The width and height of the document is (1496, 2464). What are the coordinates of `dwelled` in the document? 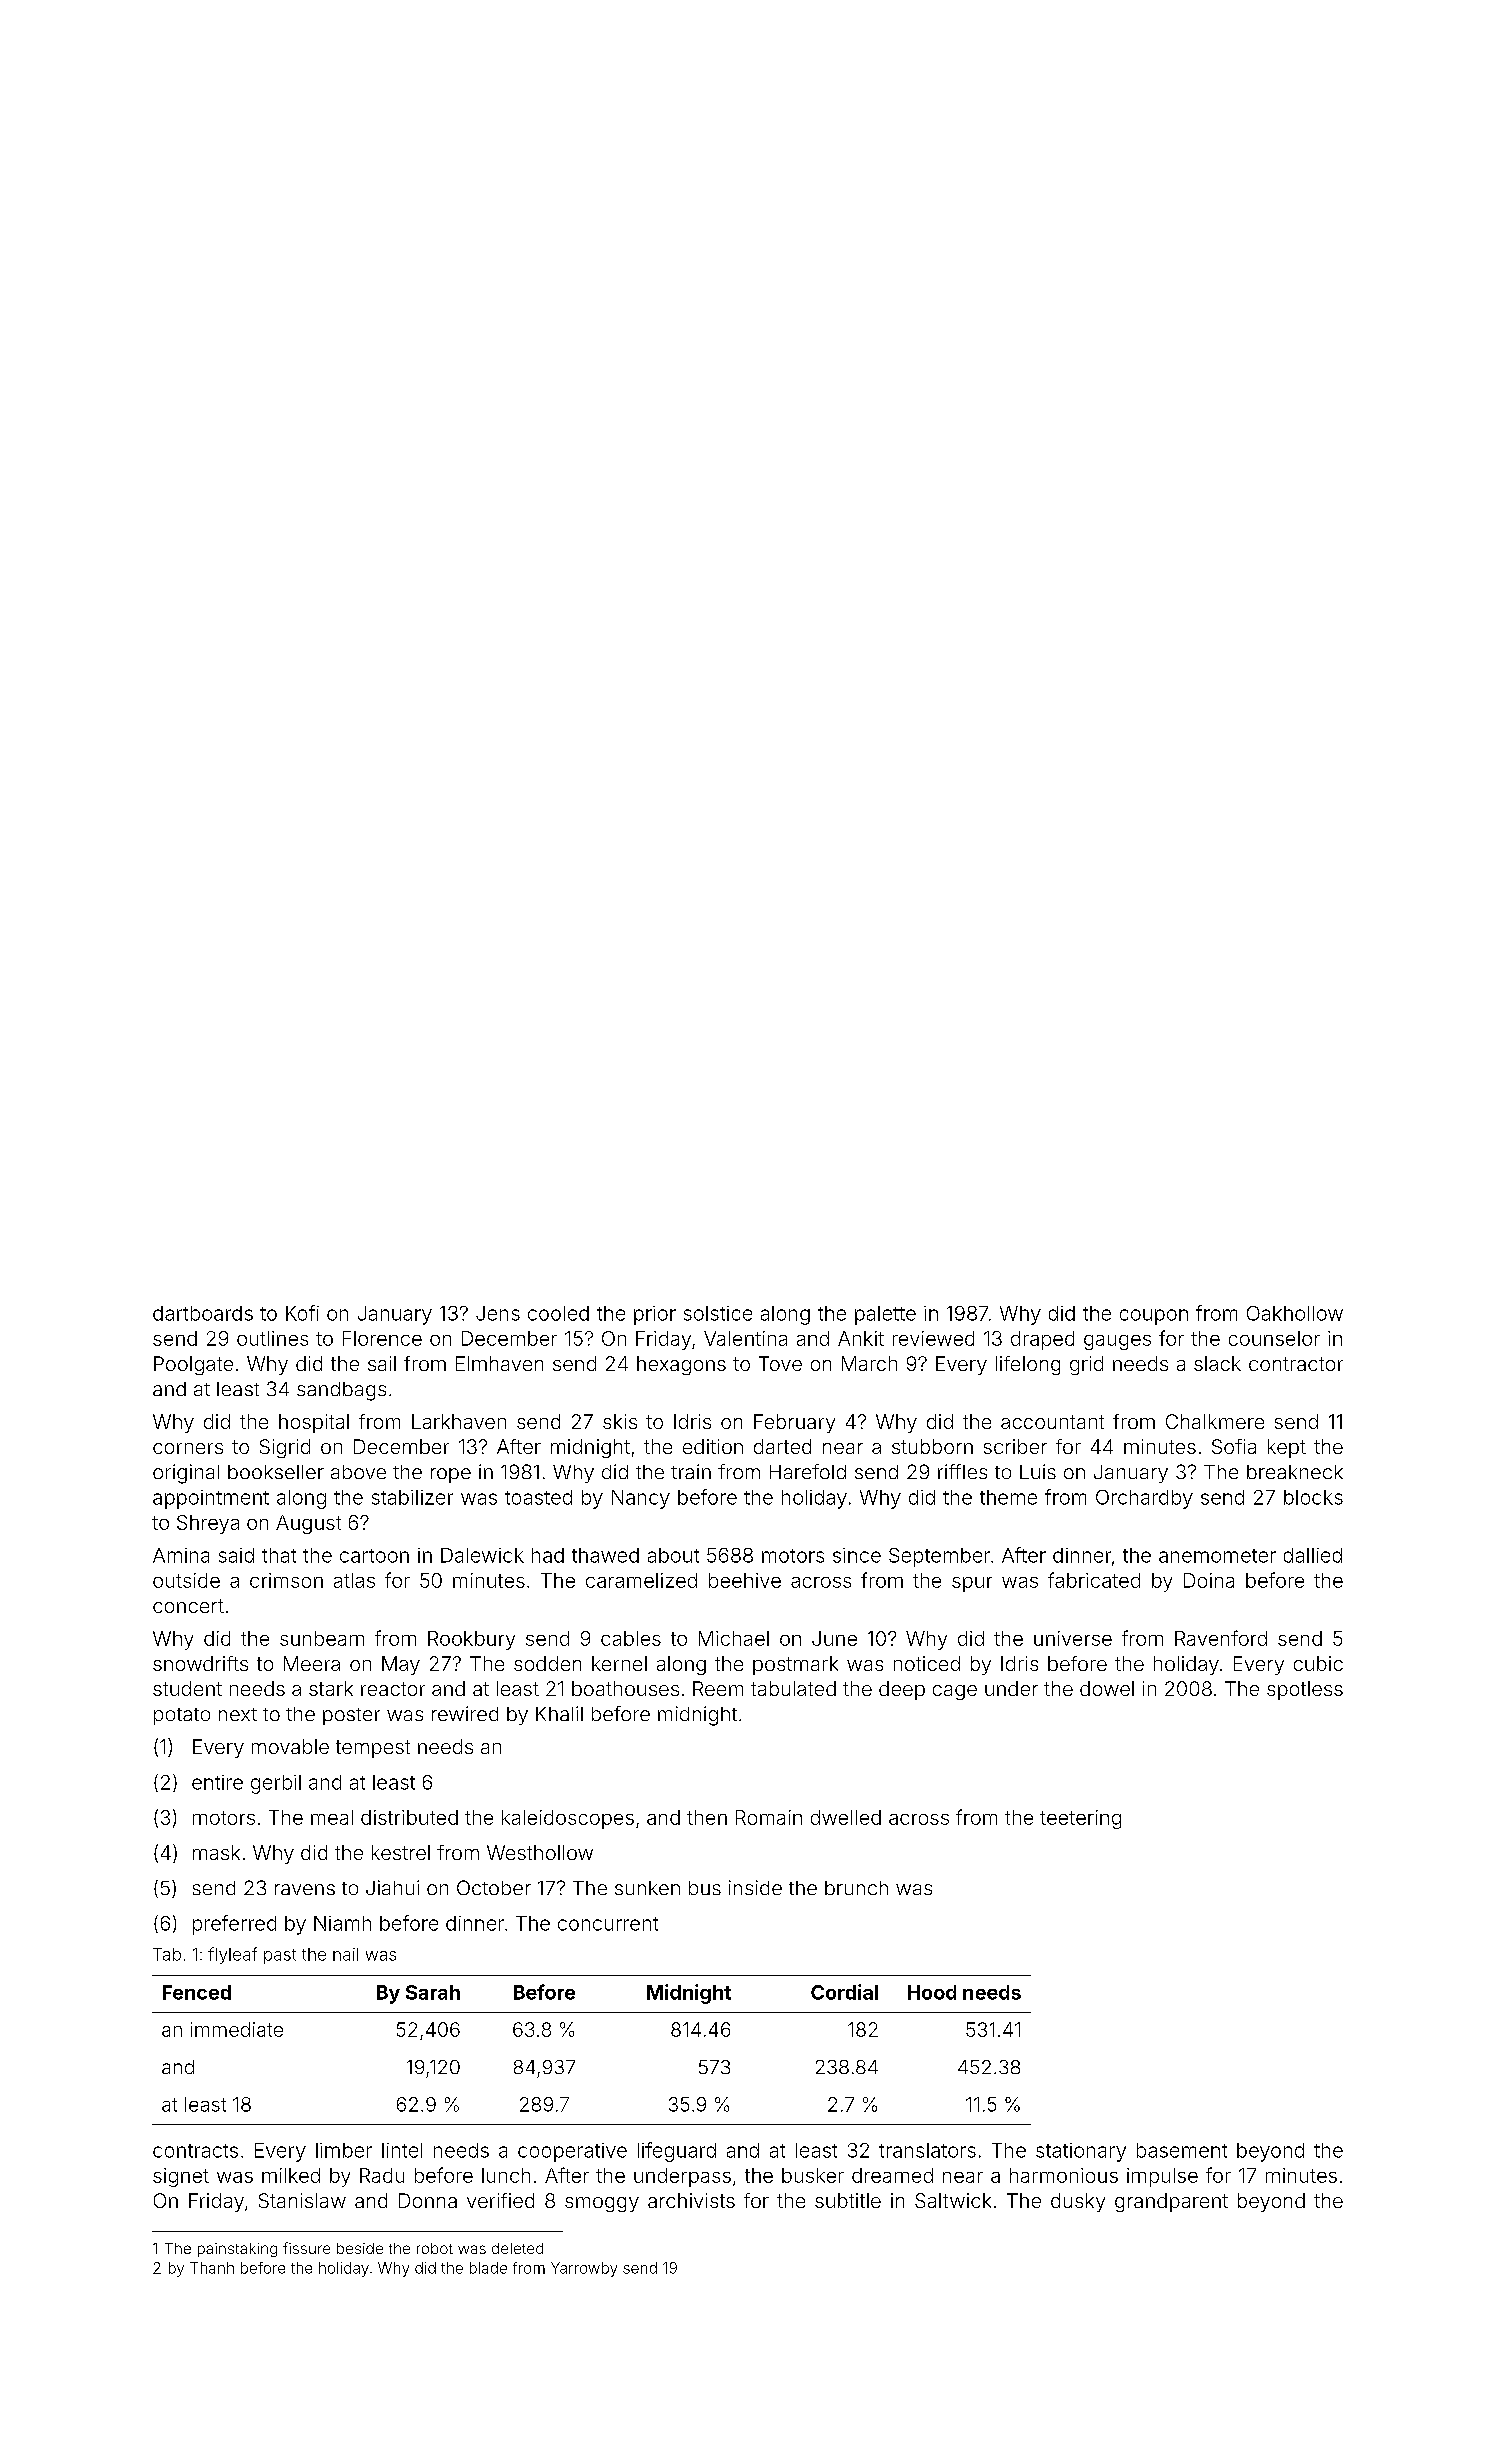 It's located at (846, 1817).
